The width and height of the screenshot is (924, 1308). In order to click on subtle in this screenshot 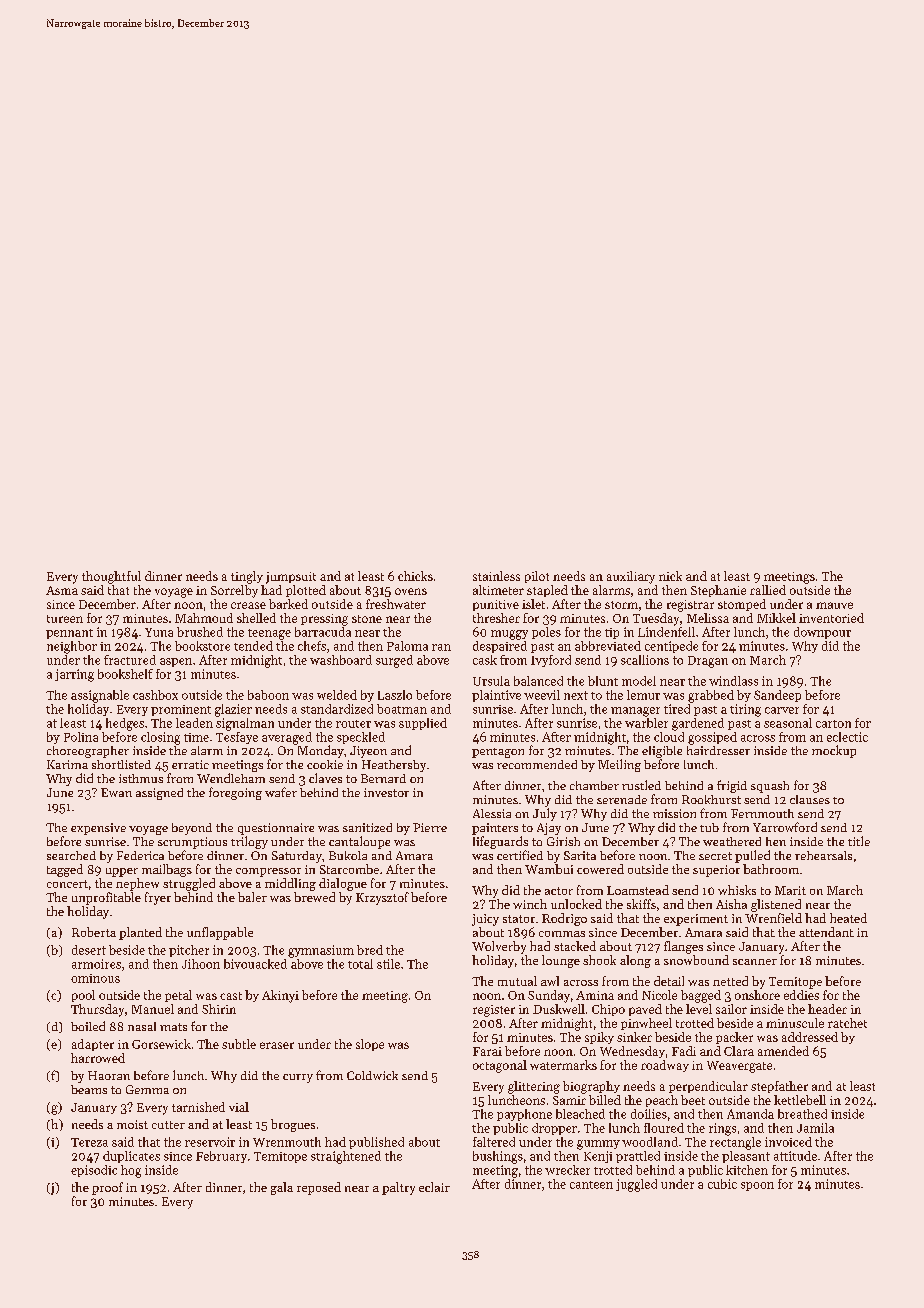, I will do `click(239, 1044)`.
